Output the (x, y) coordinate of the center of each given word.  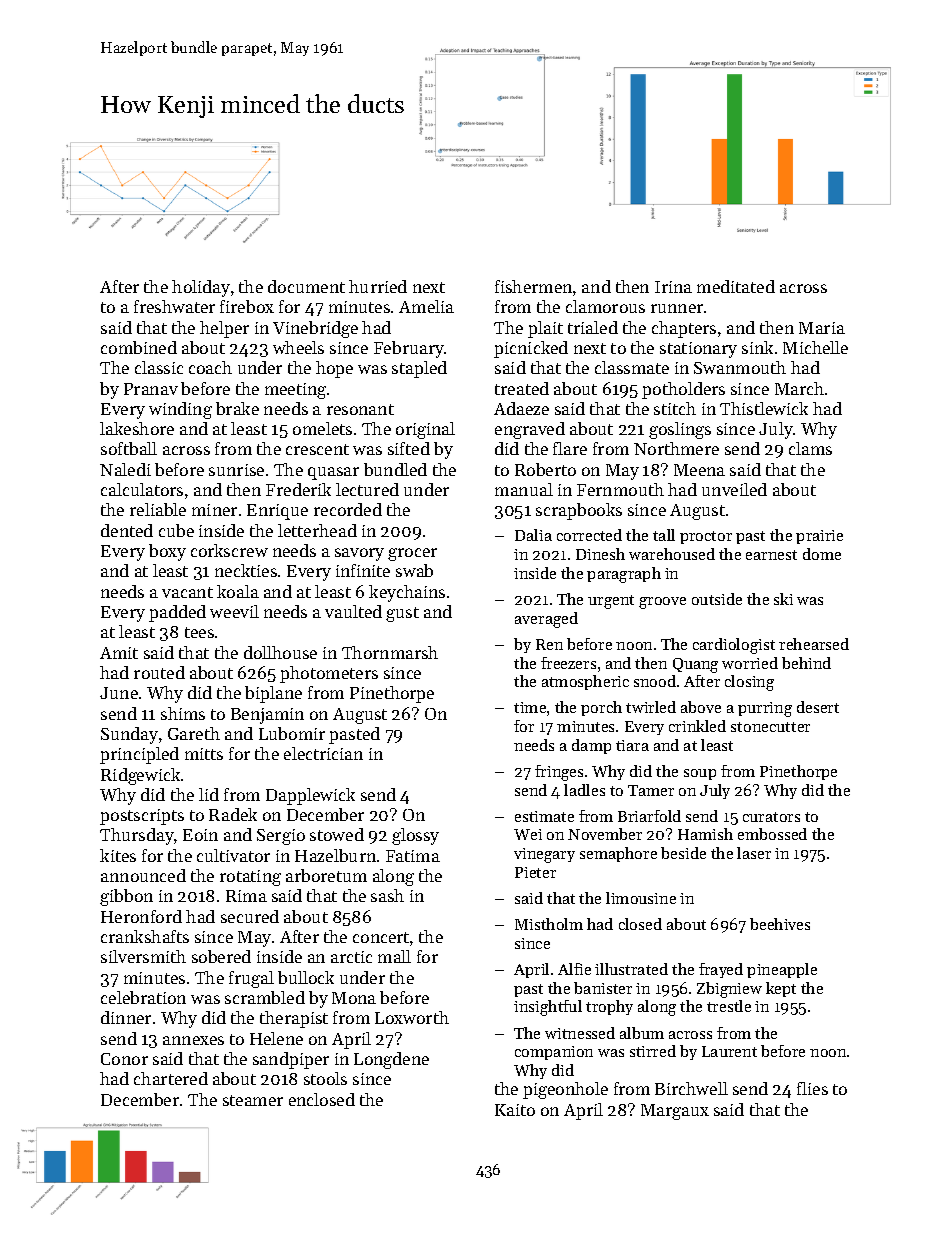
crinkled (697, 726)
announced (143, 875)
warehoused (672, 554)
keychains (407, 593)
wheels (298, 347)
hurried (378, 286)
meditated (736, 286)
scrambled (265, 997)
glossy (415, 836)
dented (127, 530)
